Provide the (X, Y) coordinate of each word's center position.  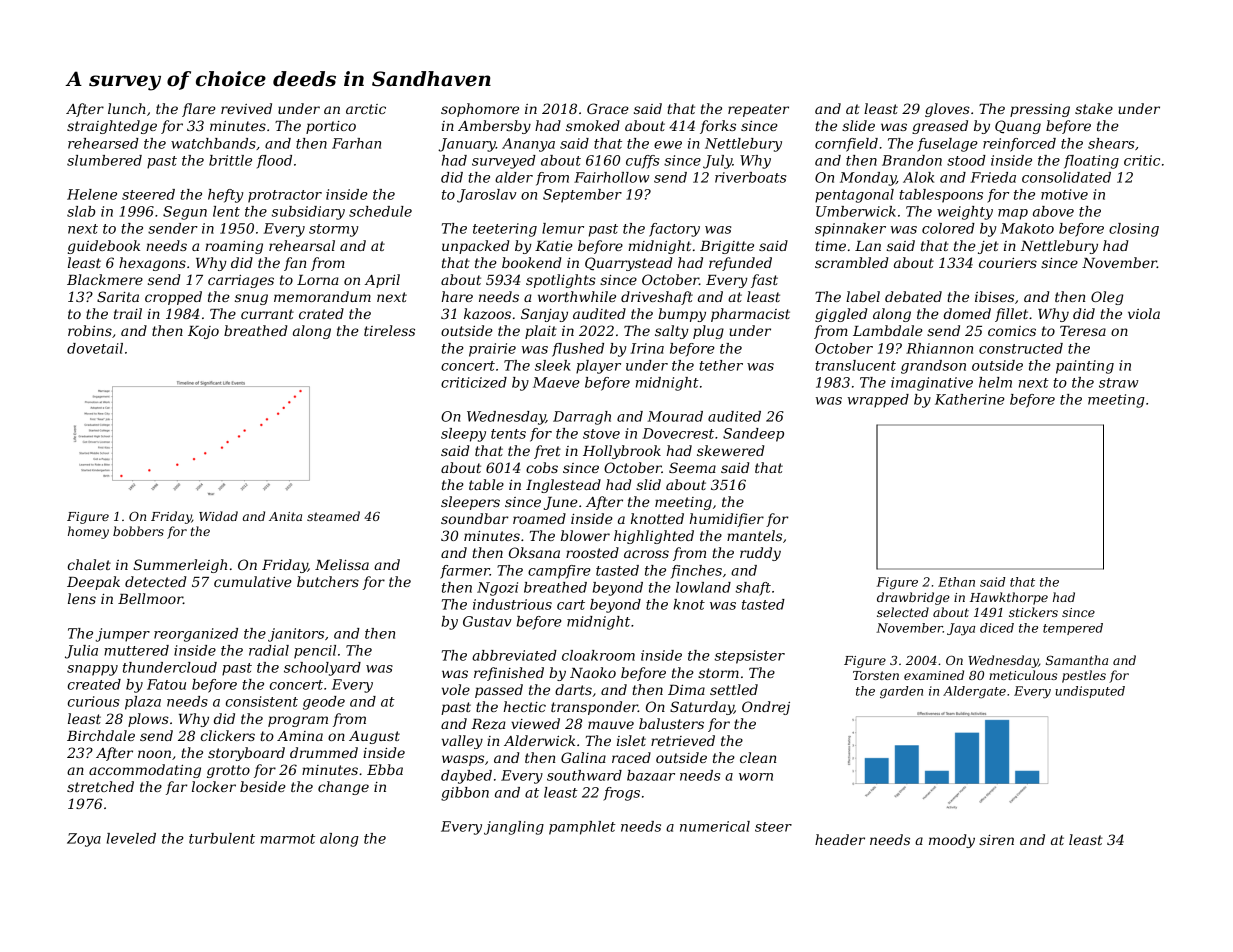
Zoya (84, 840)
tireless (389, 330)
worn (756, 777)
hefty (225, 196)
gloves (947, 110)
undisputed (1090, 692)
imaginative (932, 384)
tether (721, 365)
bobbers (138, 531)
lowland (703, 587)
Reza (489, 724)
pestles (1084, 676)
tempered (1073, 629)
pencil (315, 652)
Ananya (528, 145)
